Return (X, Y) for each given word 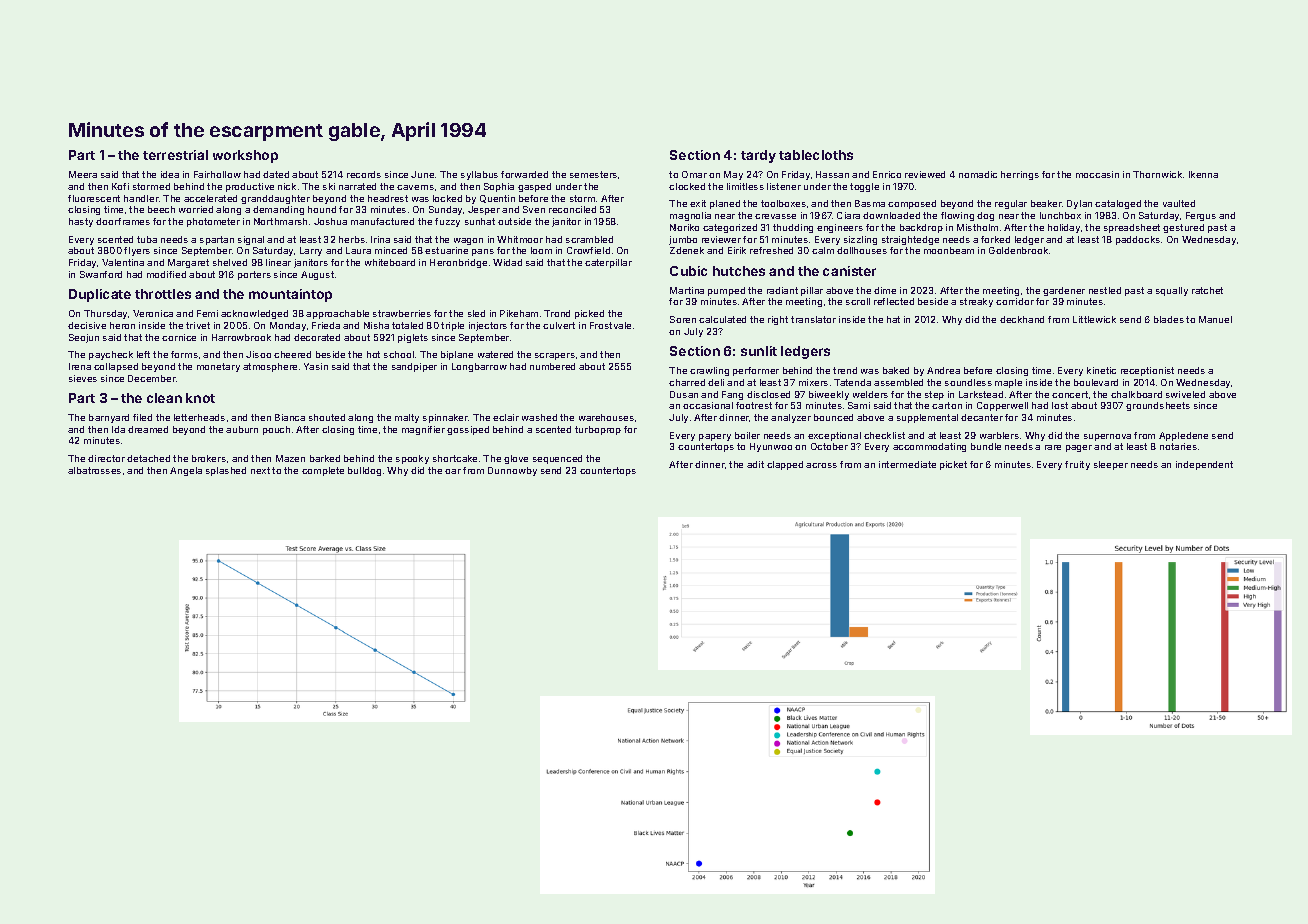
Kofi (120, 186)
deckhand (1022, 319)
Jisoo (258, 354)
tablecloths (816, 155)
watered (495, 354)
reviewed (925, 174)
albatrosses (94, 470)
